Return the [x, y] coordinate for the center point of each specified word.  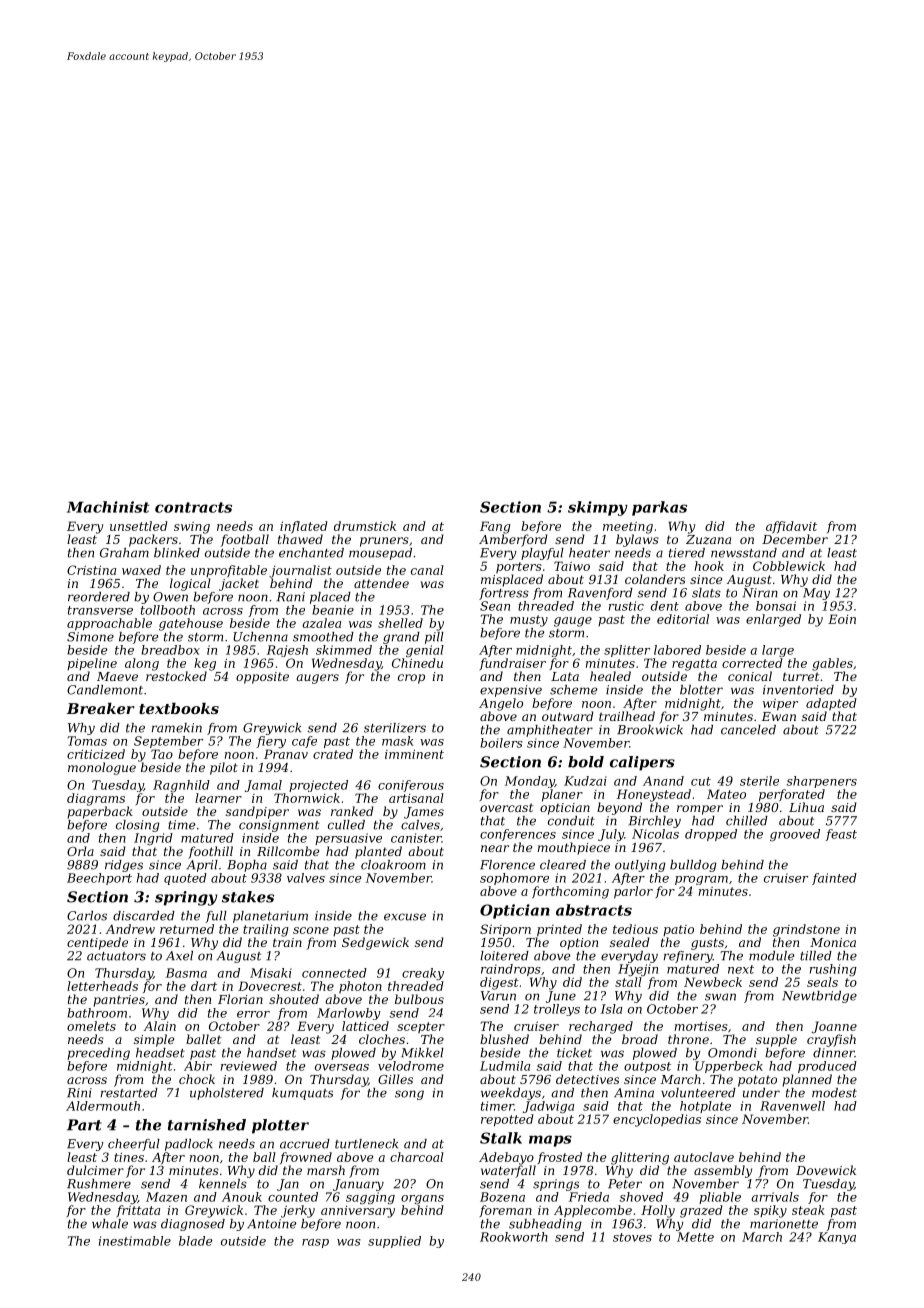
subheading [545, 1225]
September [168, 742]
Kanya [837, 1238]
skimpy [598, 508]
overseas [342, 1067]
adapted [831, 704]
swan [720, 997]
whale [110, 1224]
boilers [501, 743]
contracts [193, 507]
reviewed [249, 1066]
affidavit [791, 527]
